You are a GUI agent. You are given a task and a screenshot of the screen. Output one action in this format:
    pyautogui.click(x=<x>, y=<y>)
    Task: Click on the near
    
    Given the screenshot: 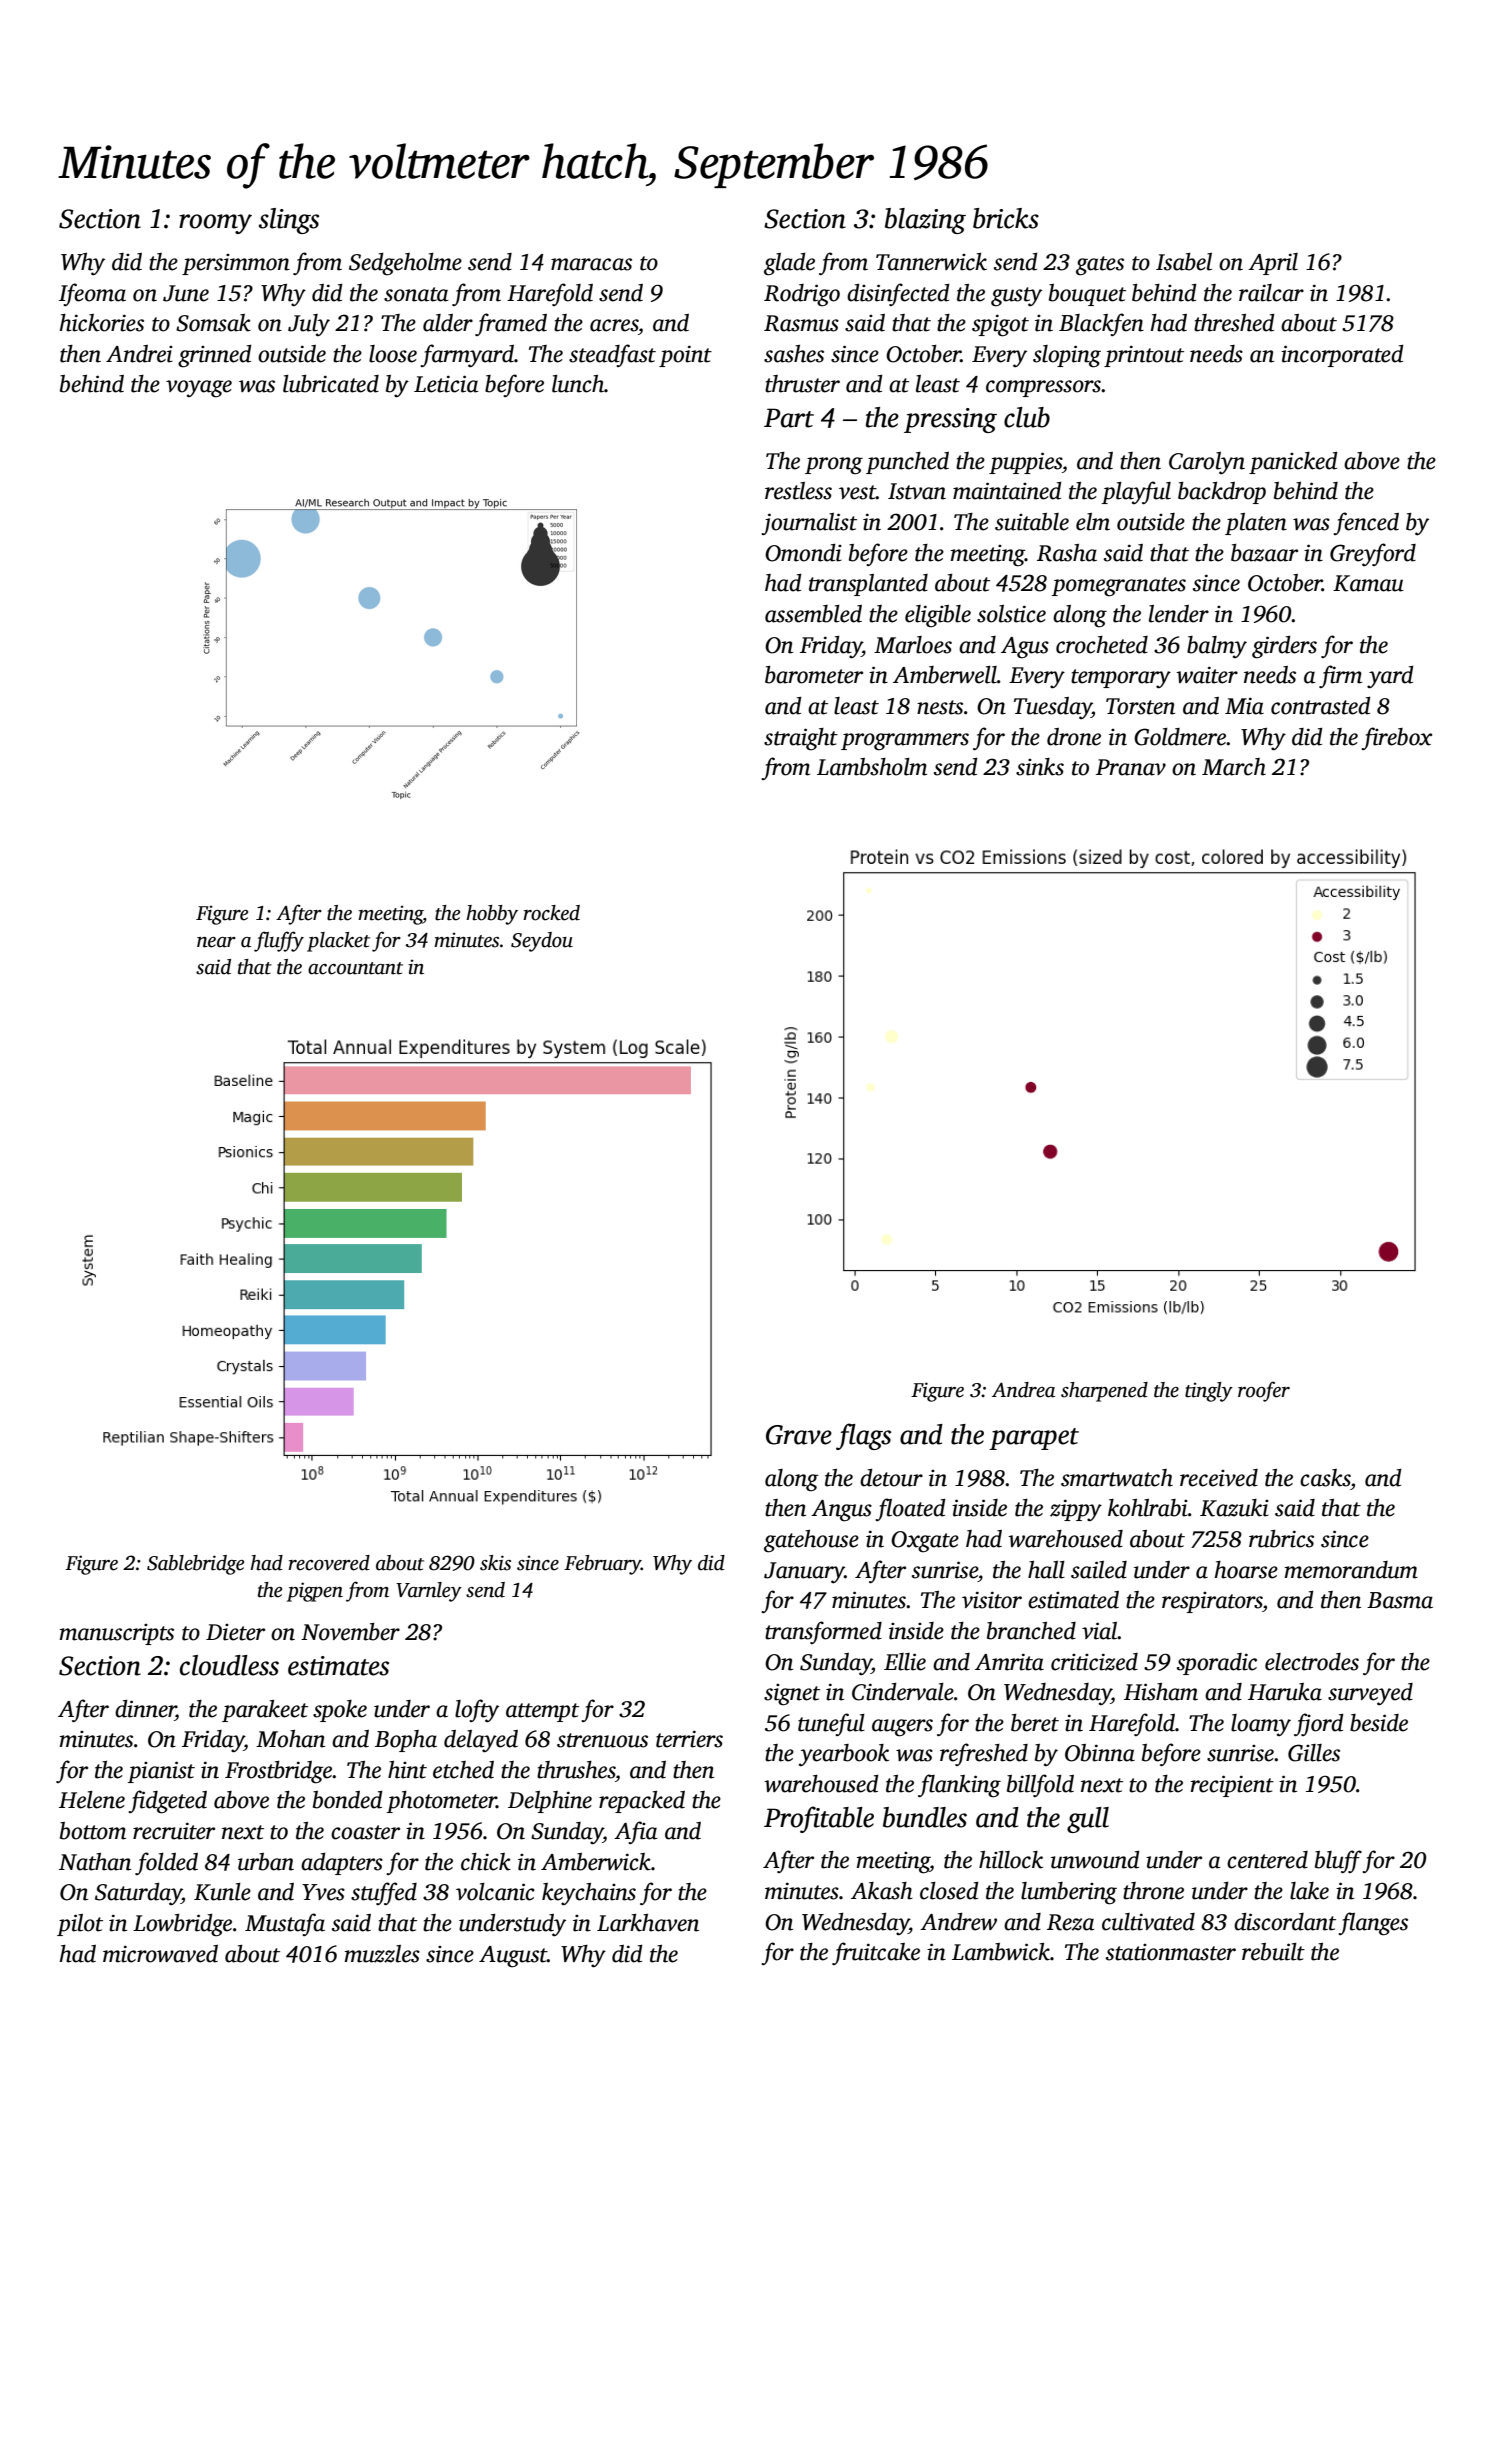 What is the action you would take?
    pyautogui.click(x=216, y=942)
